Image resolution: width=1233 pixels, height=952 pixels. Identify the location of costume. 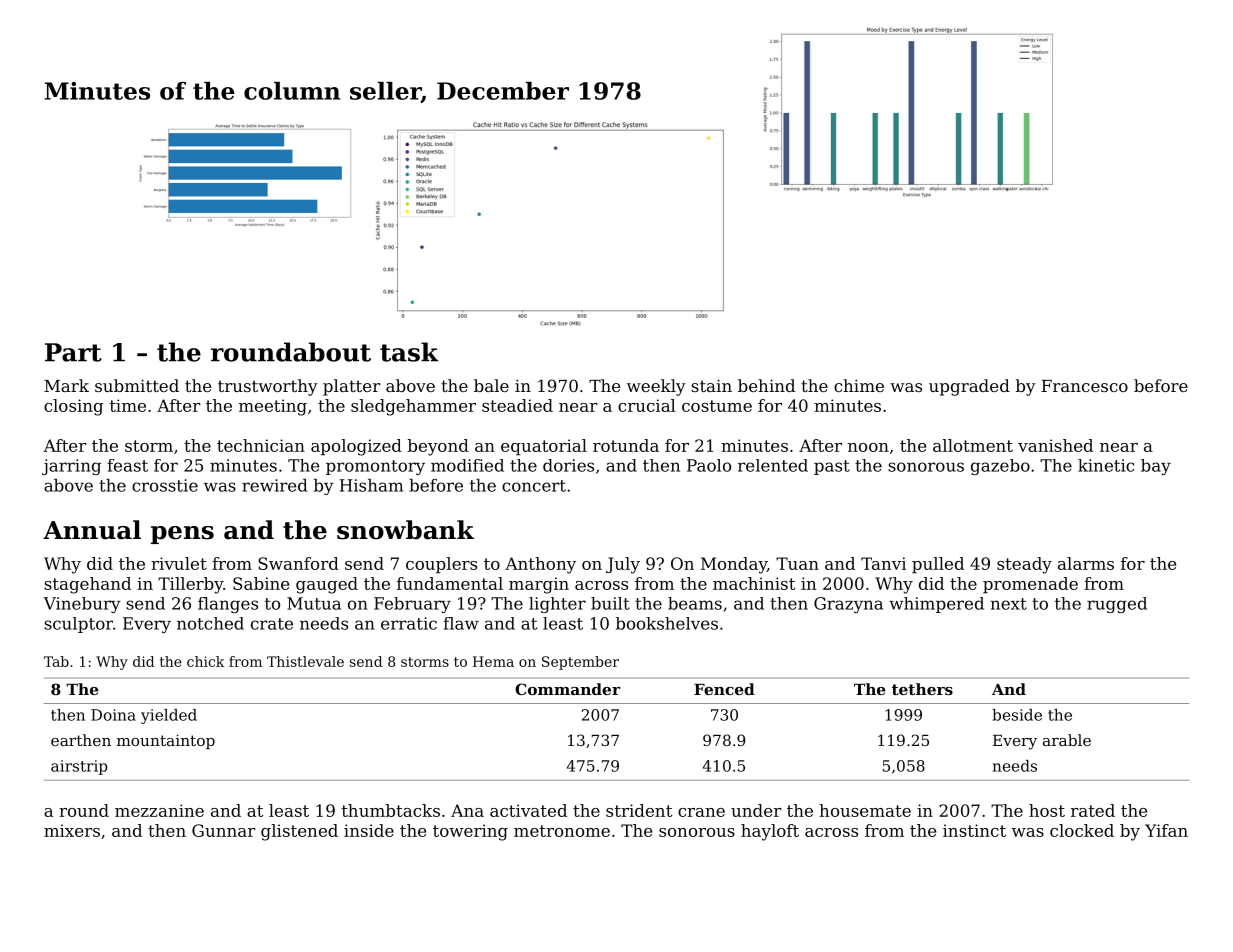
(717, 406).
